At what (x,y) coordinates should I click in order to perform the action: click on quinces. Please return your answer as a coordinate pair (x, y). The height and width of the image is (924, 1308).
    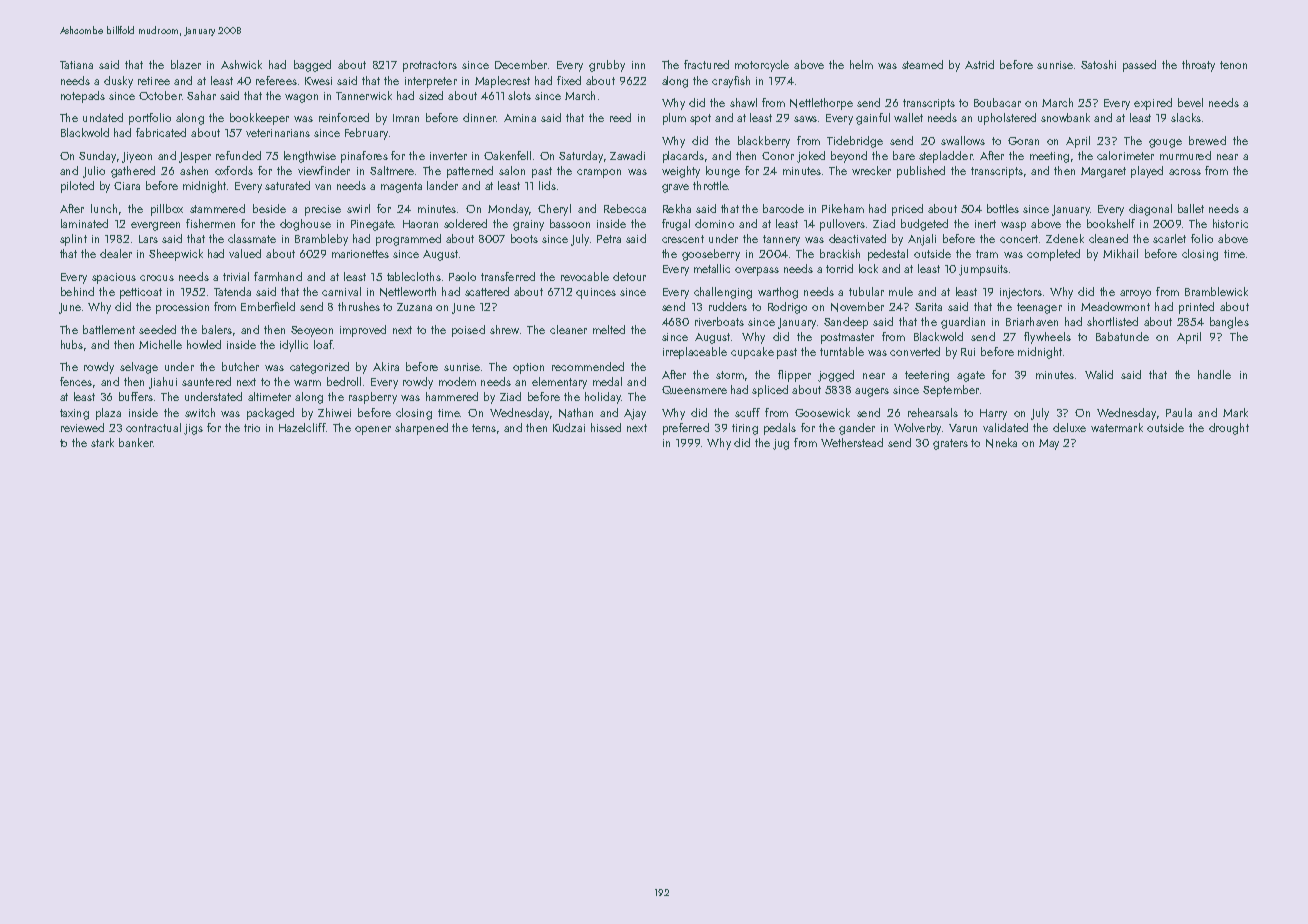
    Looking at the image, I should click on (596, 293).
